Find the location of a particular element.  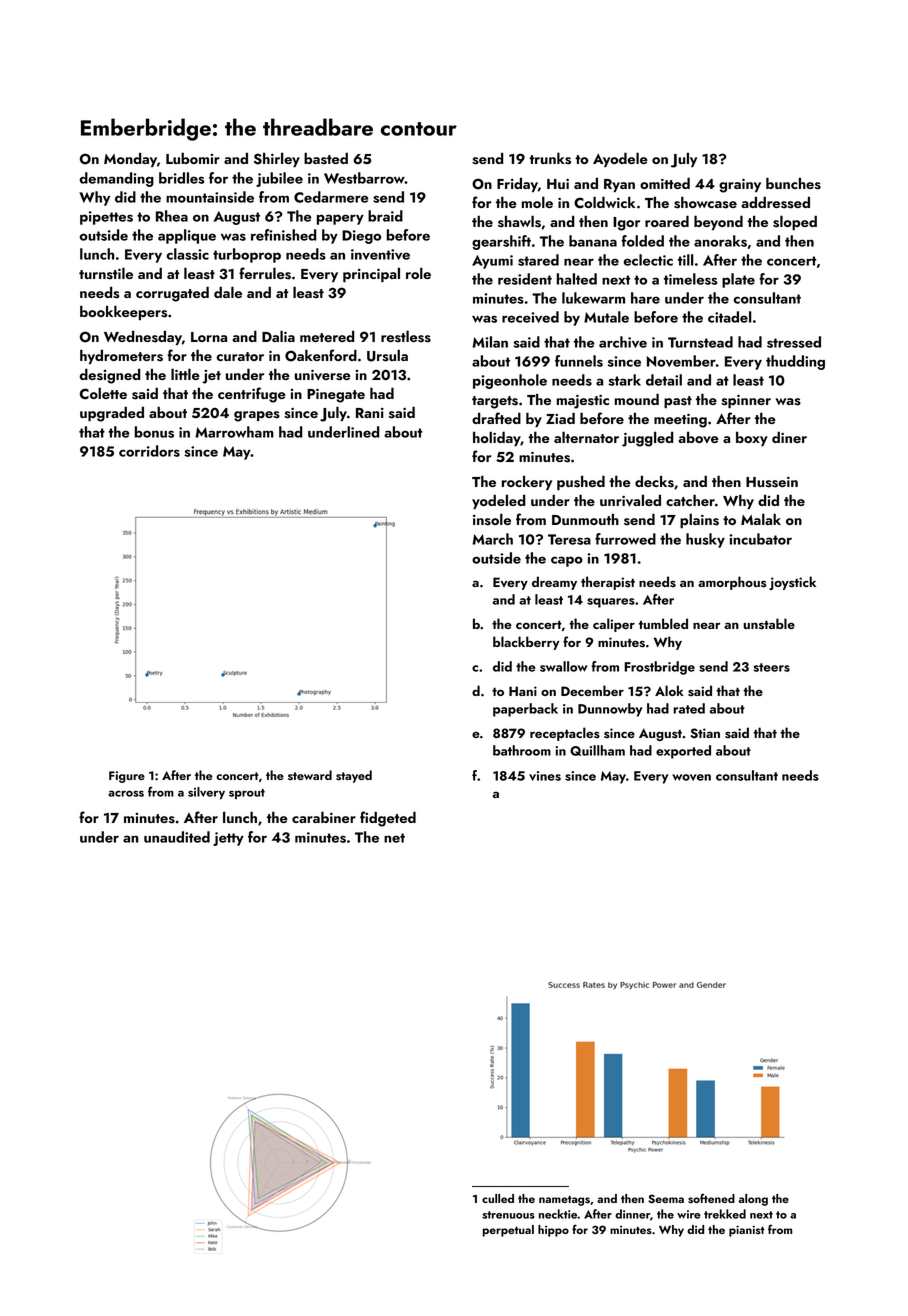

pianist is located at coordinates (747, 1231).
